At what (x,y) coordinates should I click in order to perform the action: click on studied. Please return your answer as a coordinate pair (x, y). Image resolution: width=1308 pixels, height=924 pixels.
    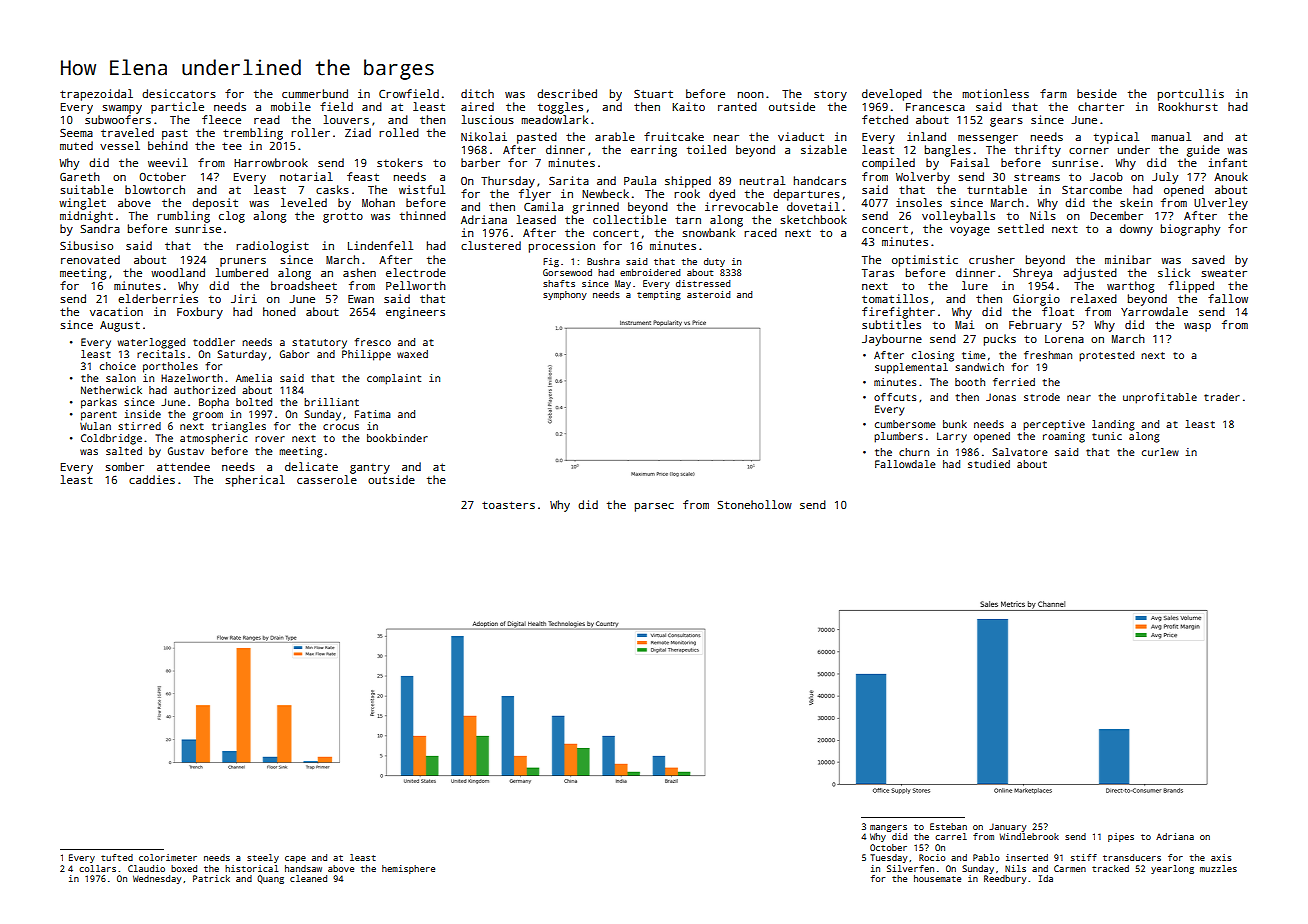
    Looking at the image, I should click on (989, 464).
